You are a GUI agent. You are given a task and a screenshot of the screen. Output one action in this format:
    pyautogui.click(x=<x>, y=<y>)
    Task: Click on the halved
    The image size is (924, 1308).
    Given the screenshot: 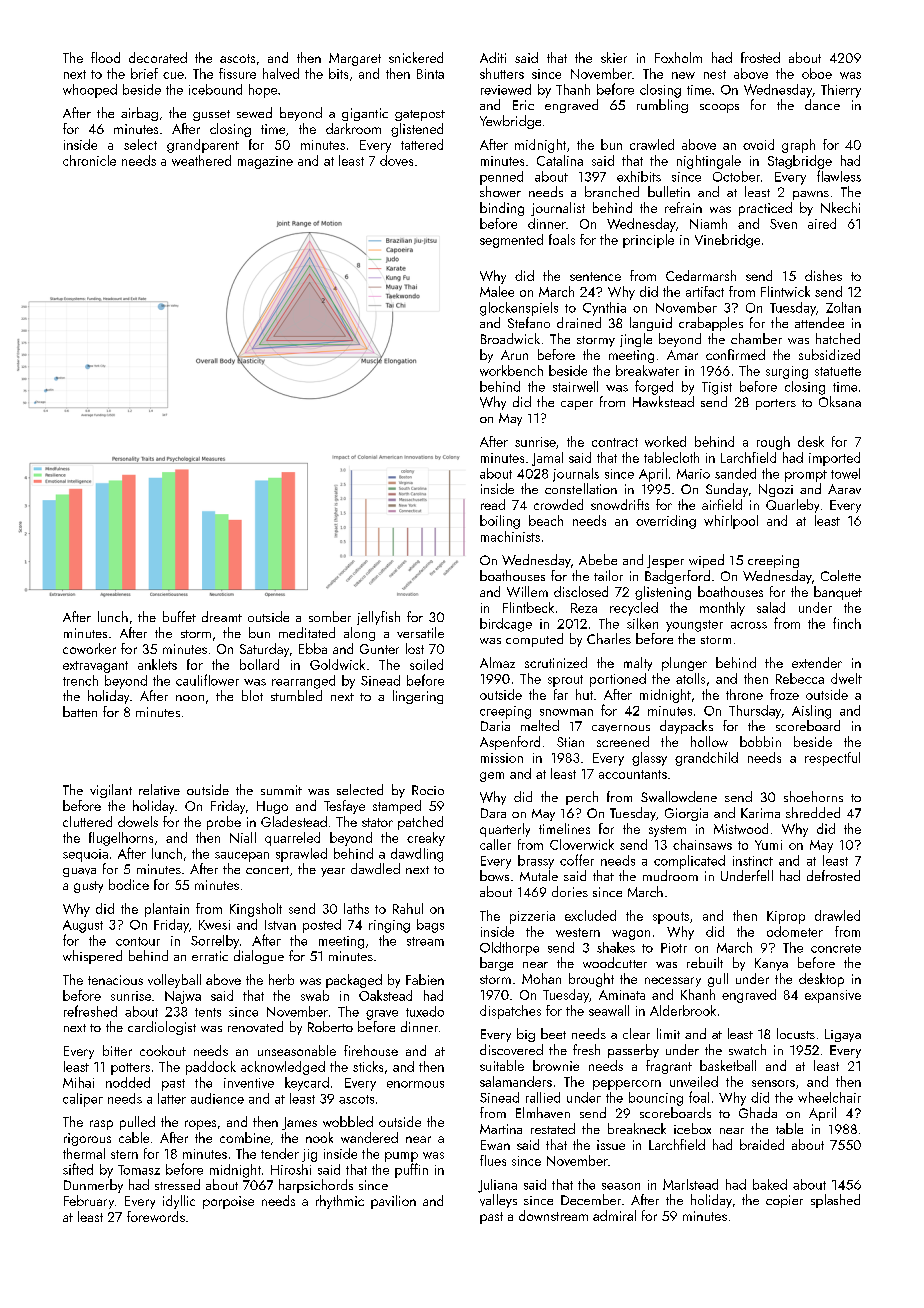 What is the action you would take?
    pyautogui.click(x=281, y=73)
